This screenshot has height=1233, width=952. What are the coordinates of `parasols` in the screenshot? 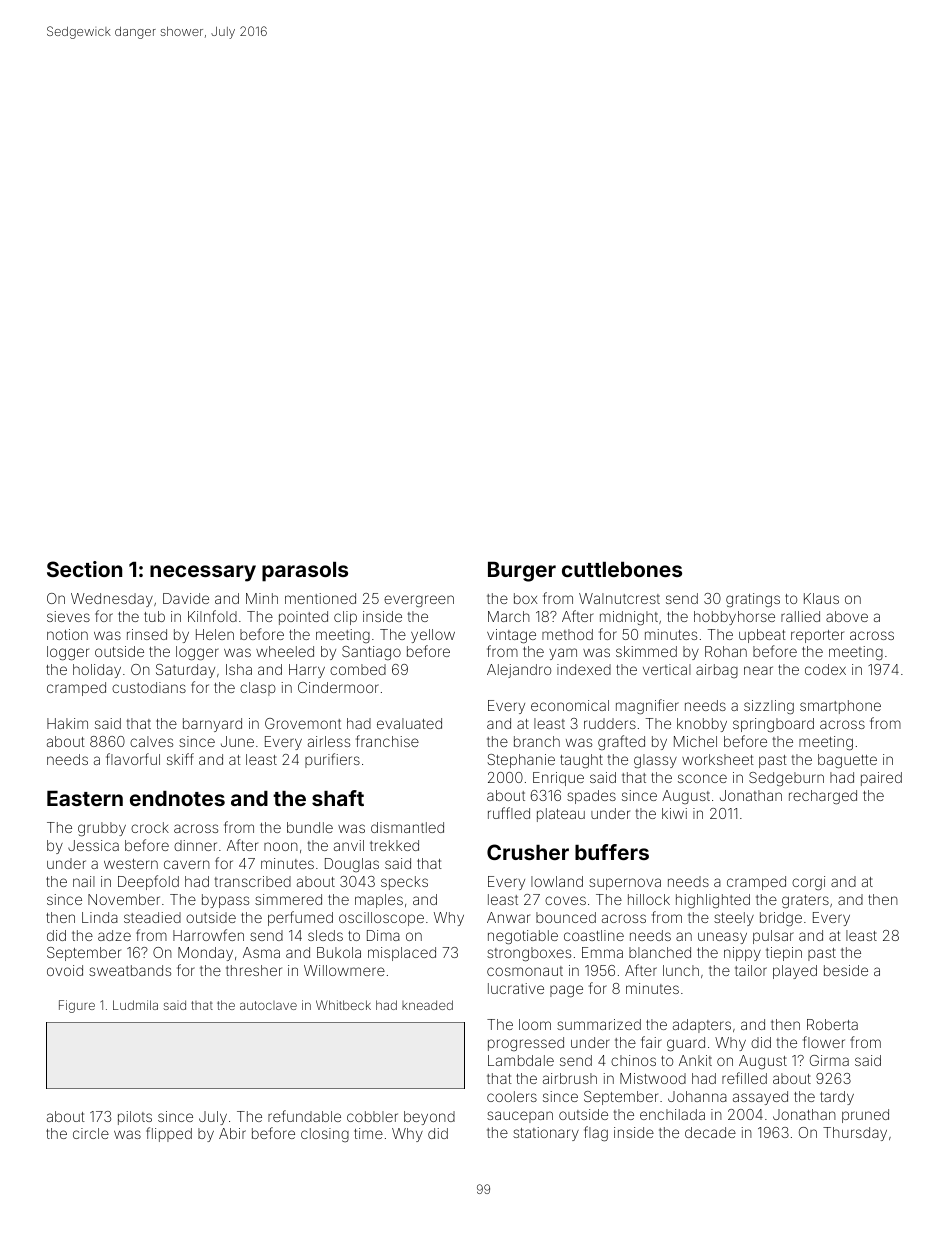 It's located at (305, 572).
